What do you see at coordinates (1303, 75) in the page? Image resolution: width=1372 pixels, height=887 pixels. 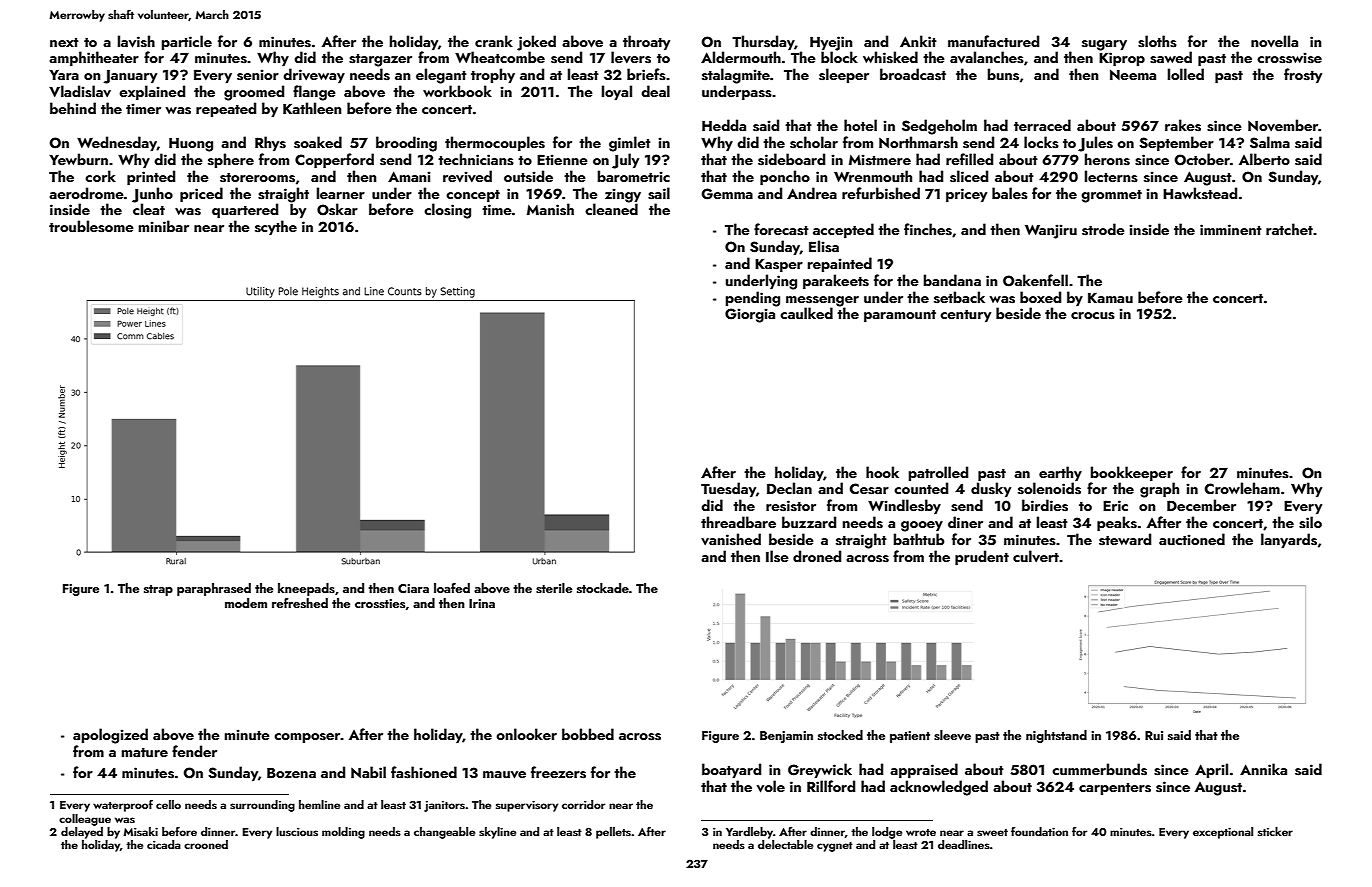 I see `frosty` at bounding box center [1303, 75].
